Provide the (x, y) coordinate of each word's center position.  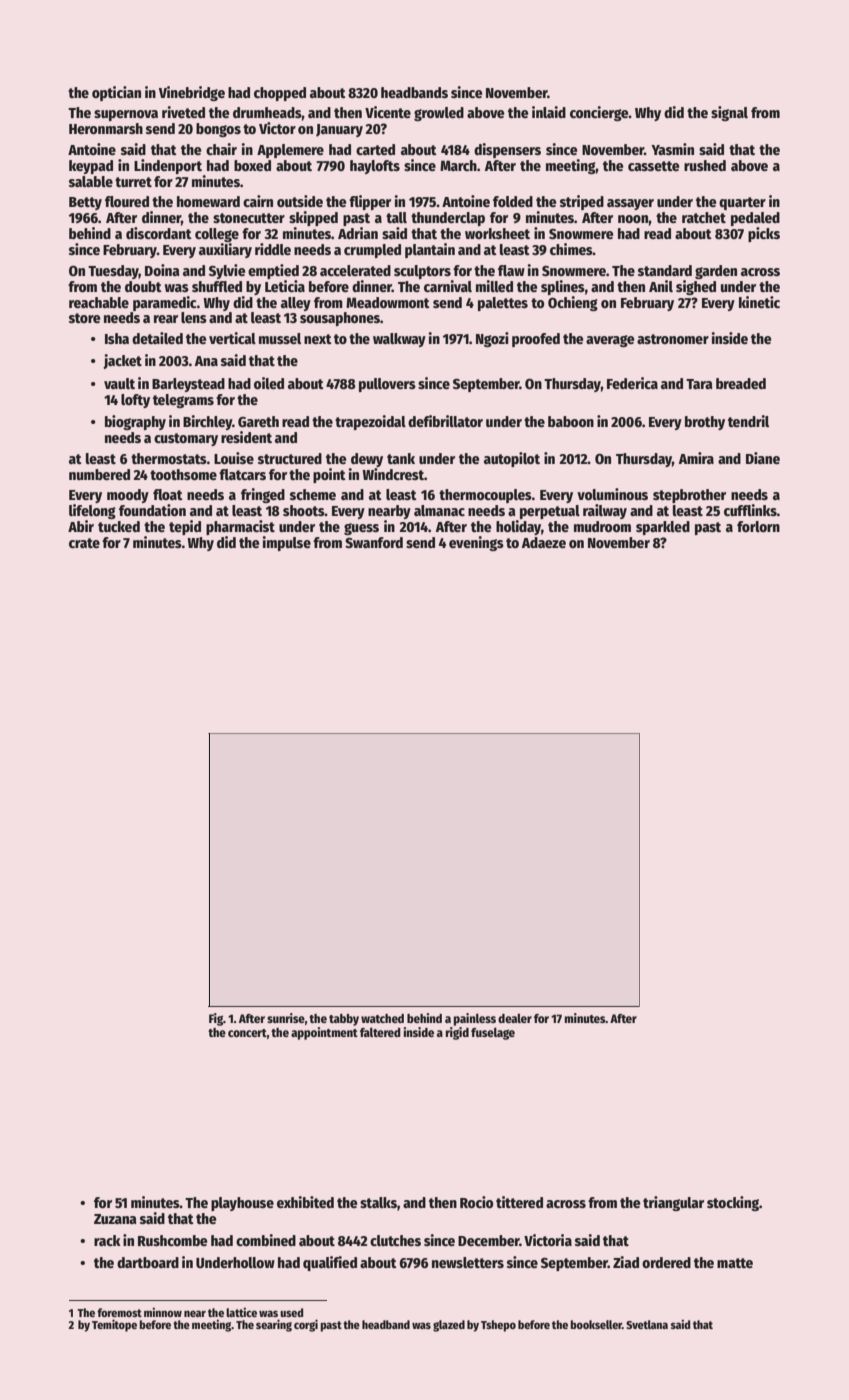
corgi (306, 1325)
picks (764, 234)
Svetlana (647, 1324)
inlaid (549, 112)
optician (116, 93)
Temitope (114, 1325)
